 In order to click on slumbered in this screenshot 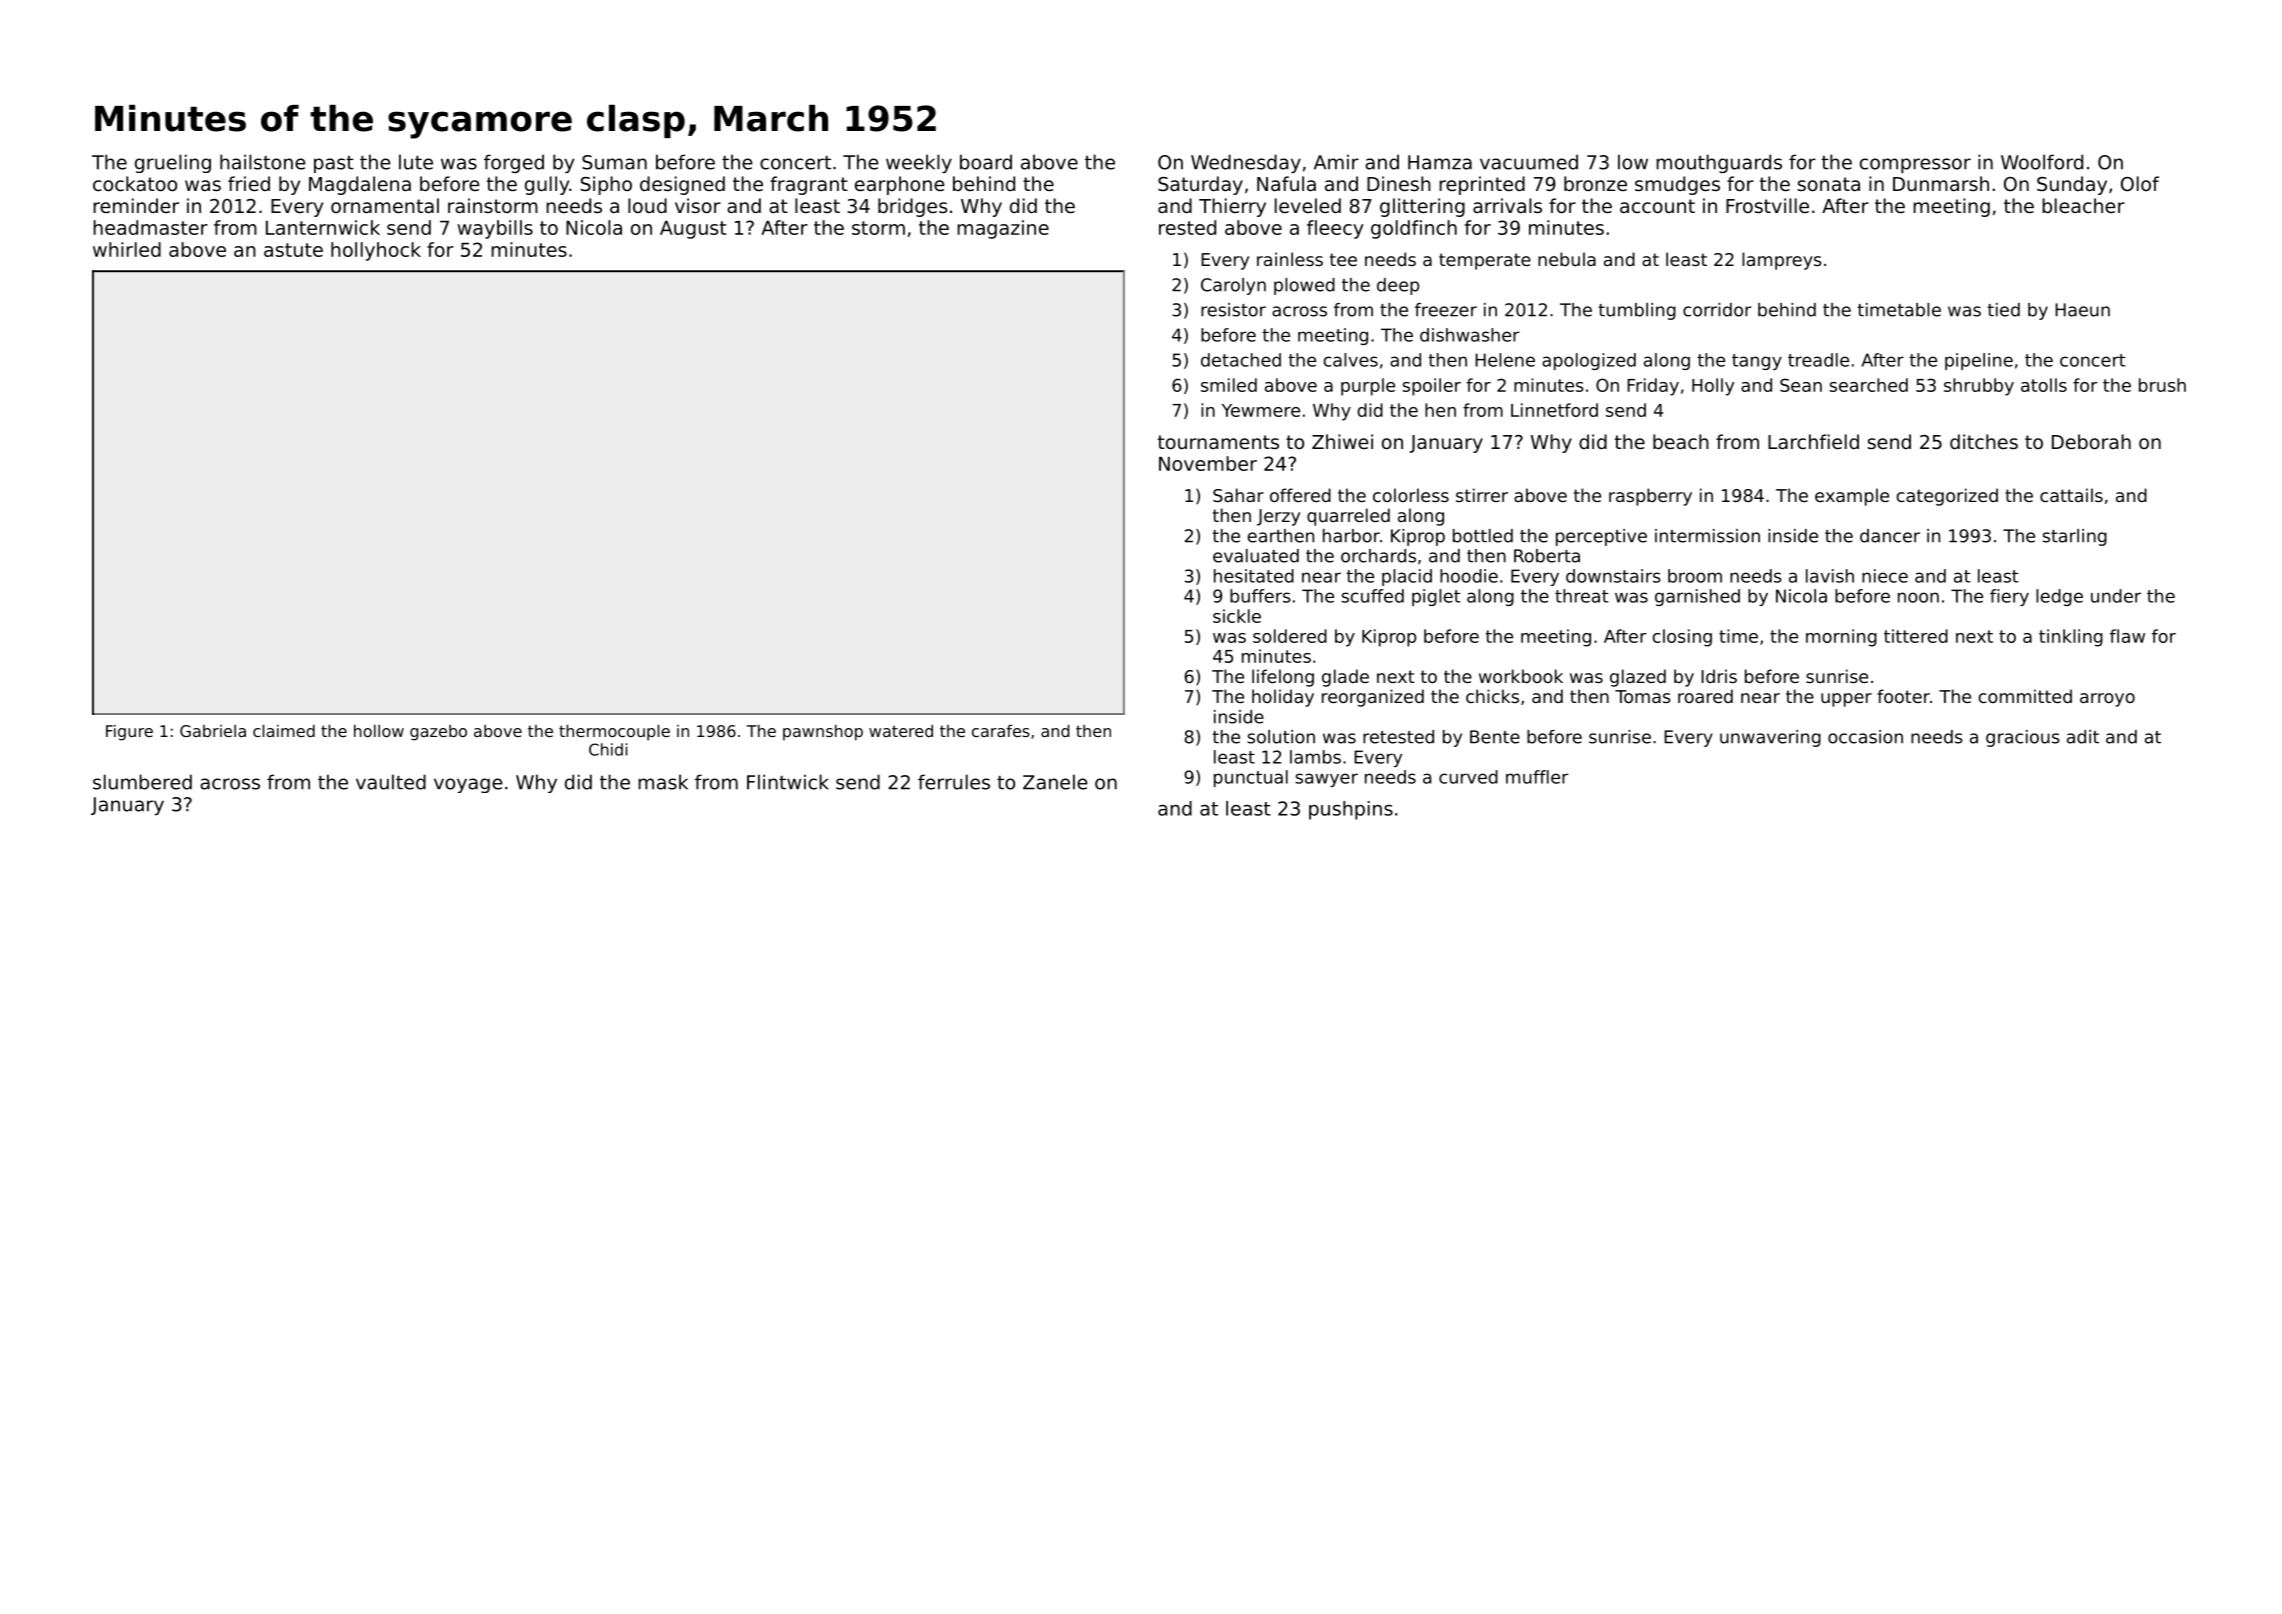, I will do `click(142, 782)`.
